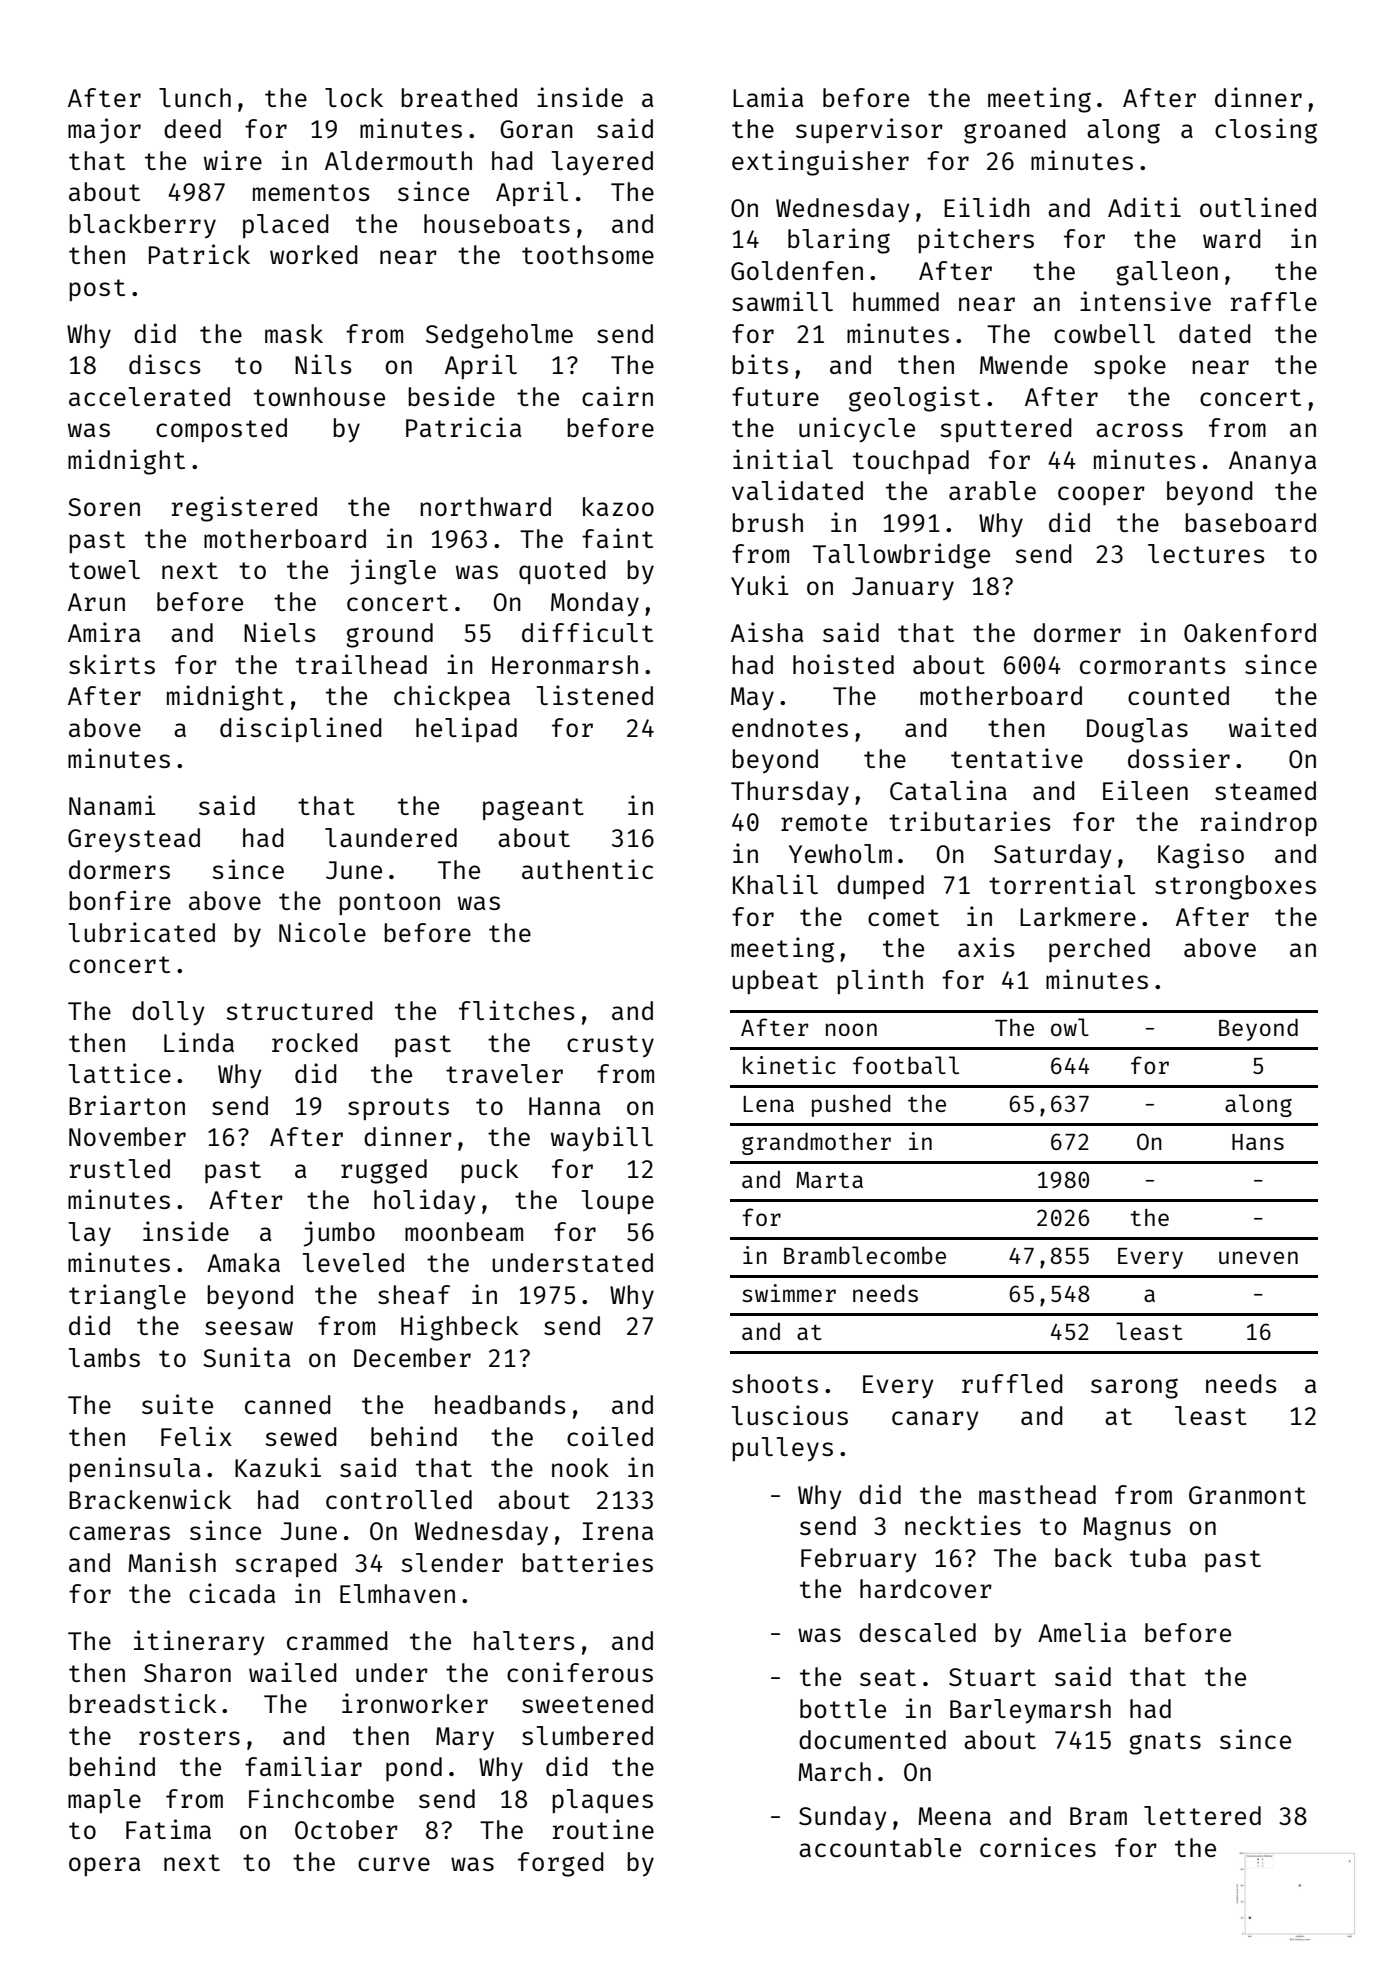  What do you see at coordinates (104, 1866) in the page?
I see `opera` at bounding box center [104, 1866].
